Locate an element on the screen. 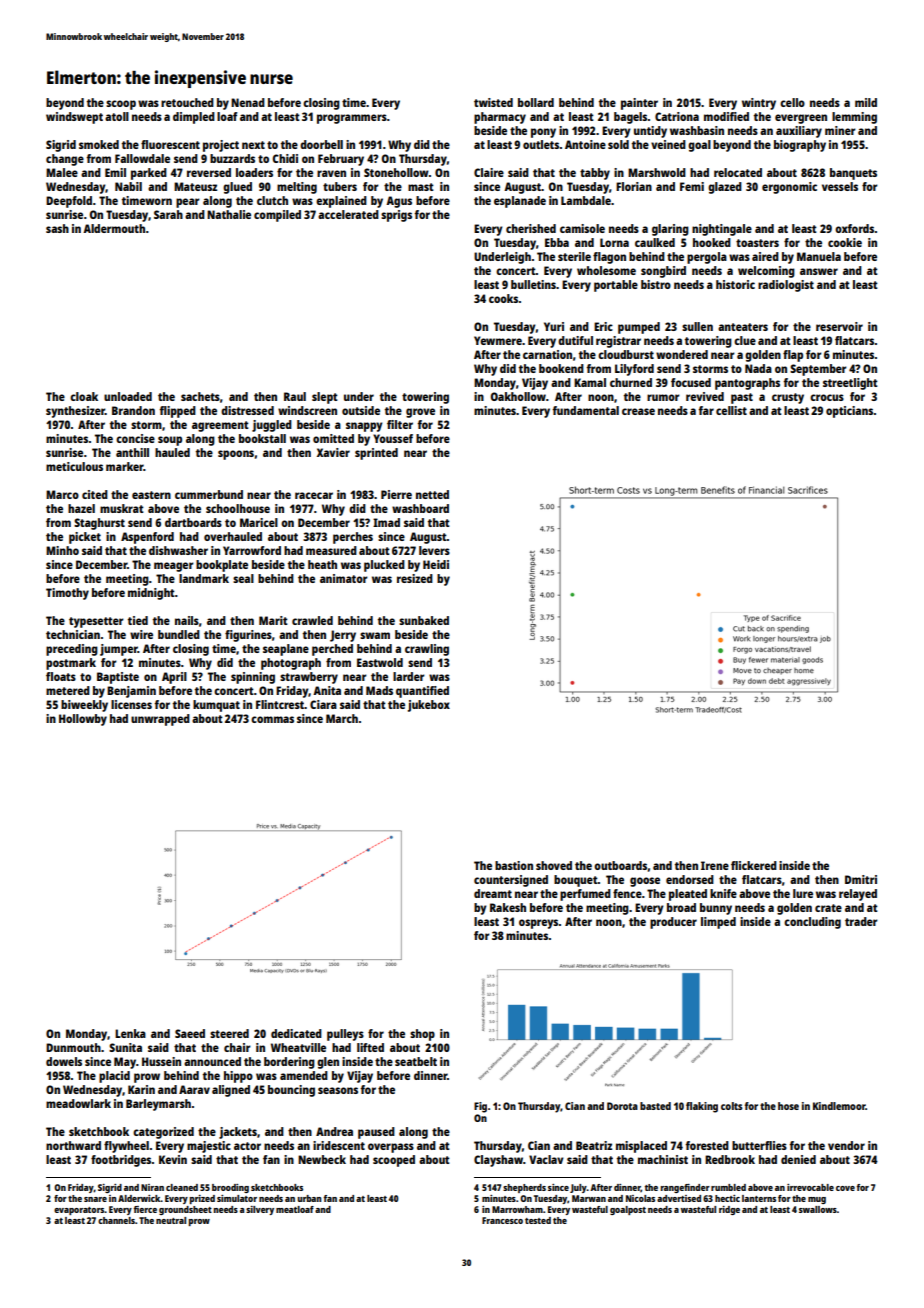 Image resolution: width=924 pixels, height=1308 pixels. bastion is located at coordinates (514, 865).
